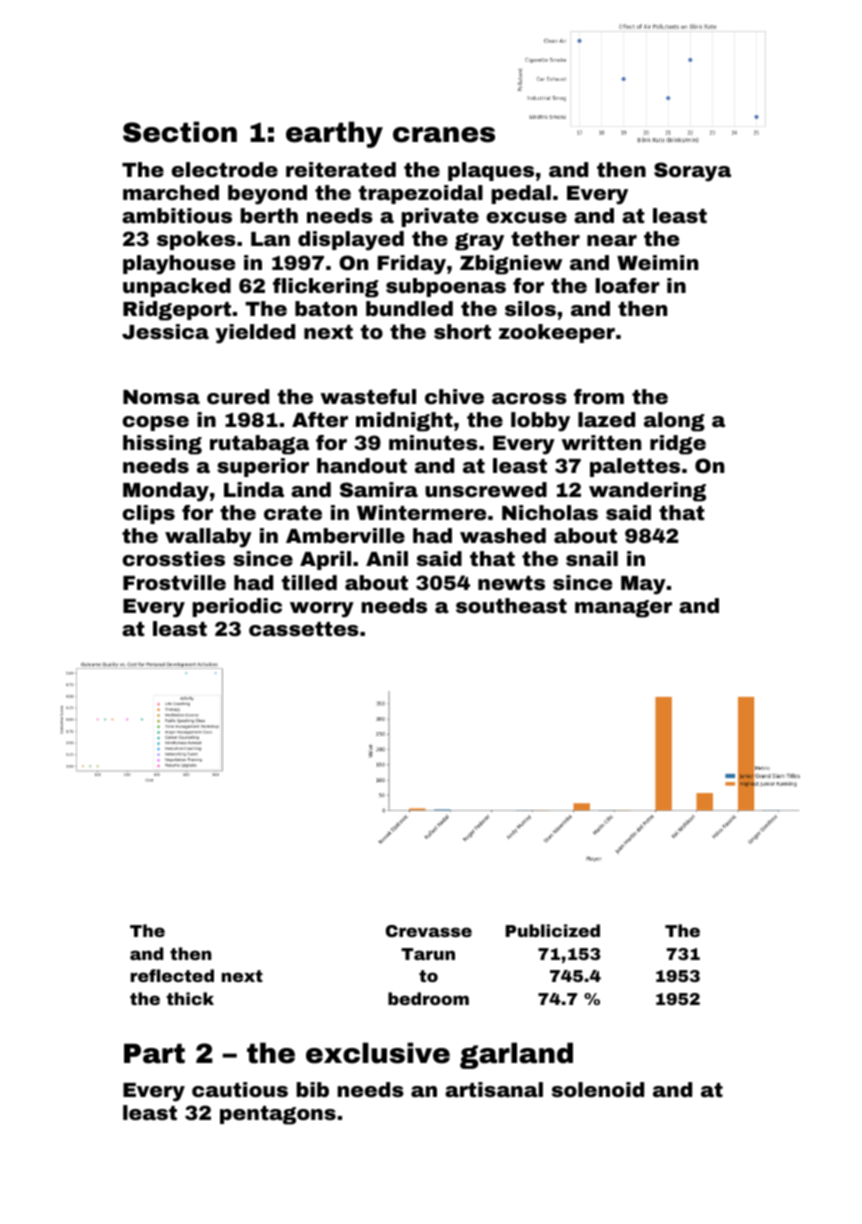 The height and width of the screenshot is (1224, 862). Describe the element at coordinates (180, 132) in the screenshot. I see `Section` at that location.
